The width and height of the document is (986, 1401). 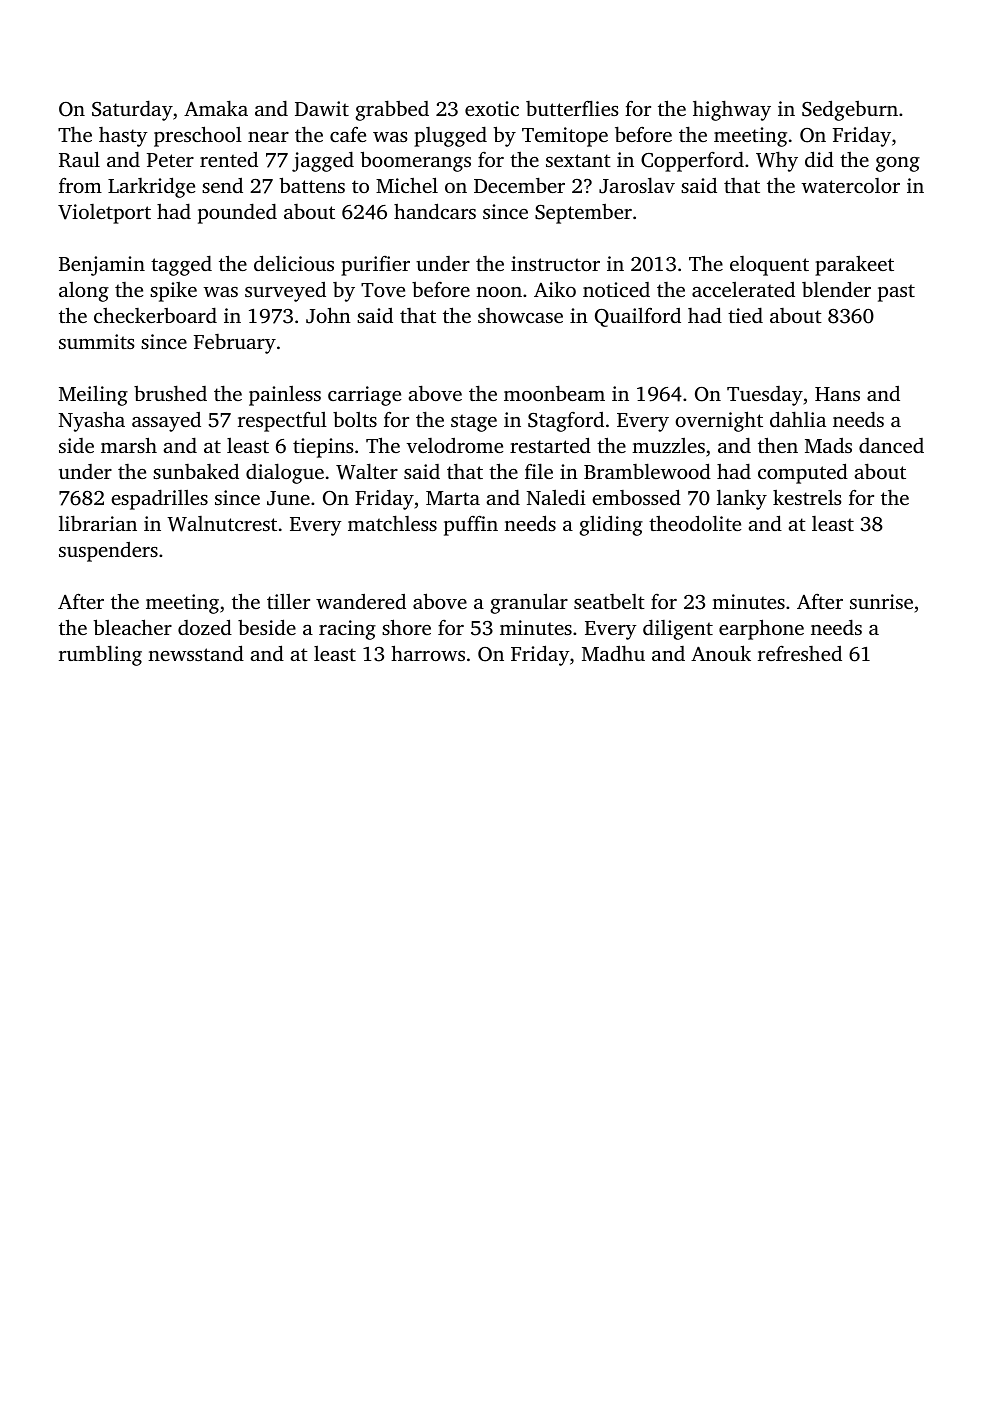 What do you see at coordinates (583, 214) in the document?
I see `September` at bounding box center [583, 214].
